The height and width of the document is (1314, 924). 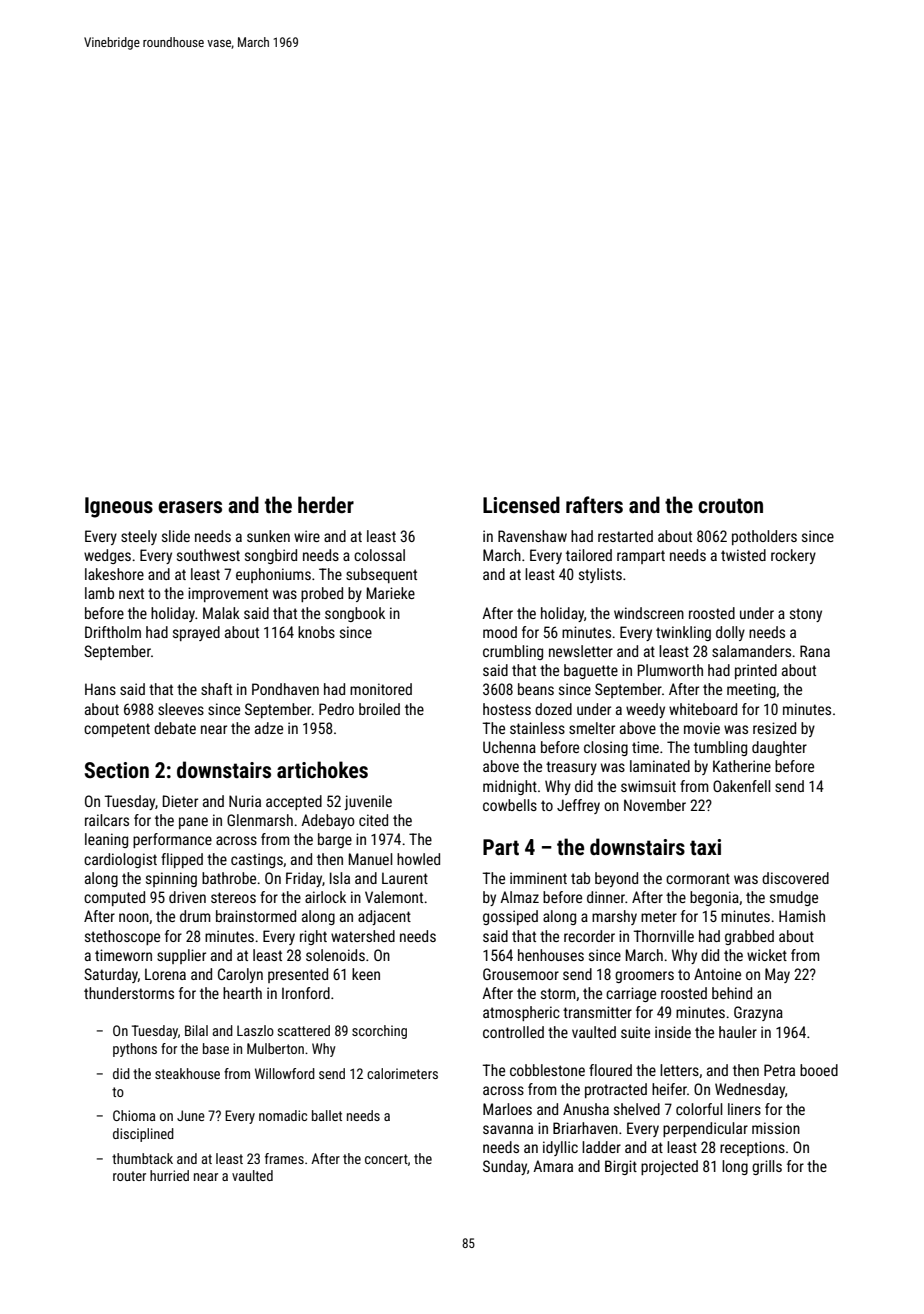 What do you see at coordinates (129, 1176) in the document?
I see `router` at bounding box center [129, 1176].
